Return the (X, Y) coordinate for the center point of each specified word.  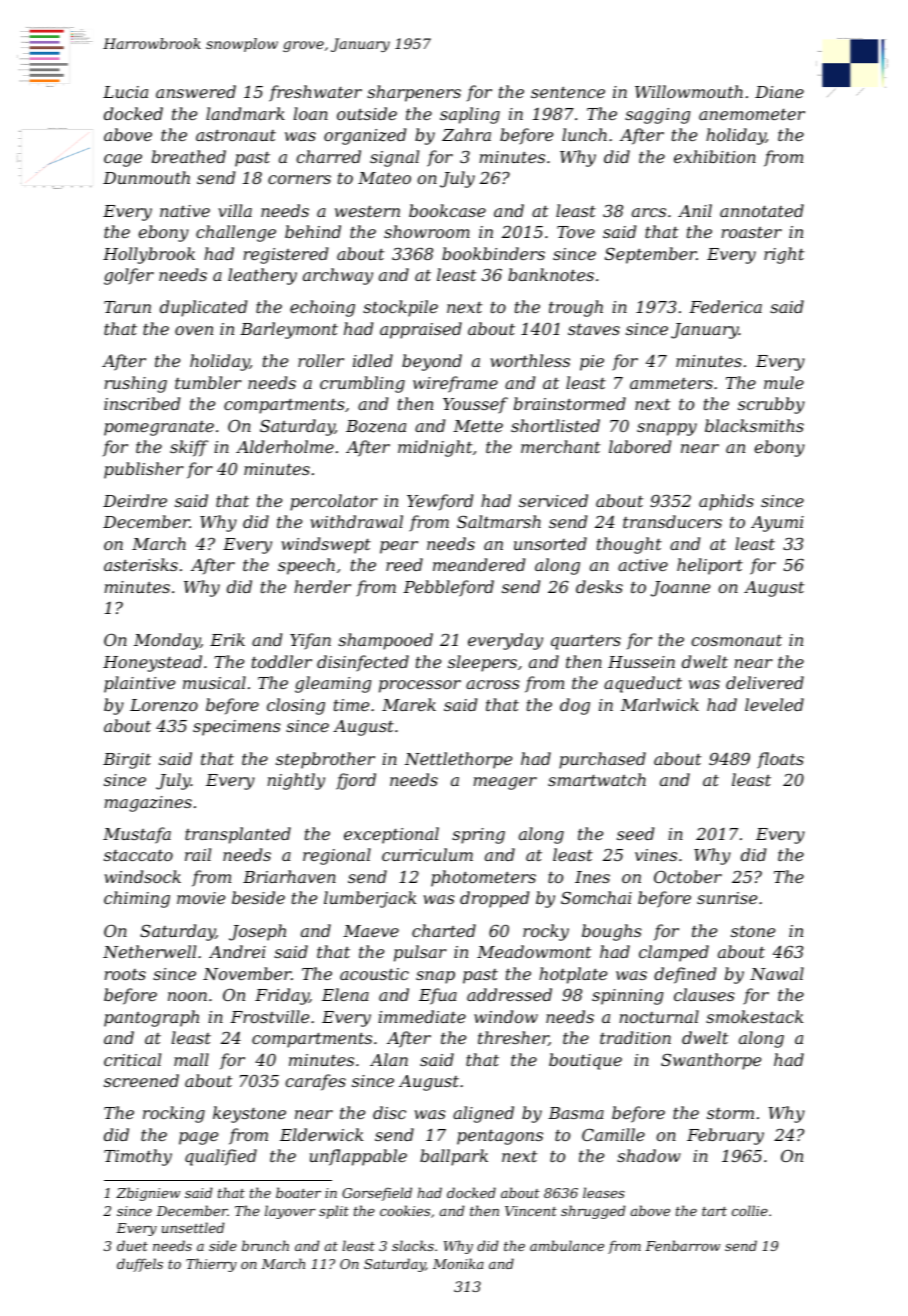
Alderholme (285, 446)
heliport (710, 566)
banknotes (551, 274)
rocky (546, 932)
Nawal (777, 973)
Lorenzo (164, 705)
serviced (553, 500)
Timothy (138, 1157)
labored (640, 446)
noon (187, 996)
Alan (389, 1059)
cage (123, 160)
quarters (586, 642)
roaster (752, 232)
